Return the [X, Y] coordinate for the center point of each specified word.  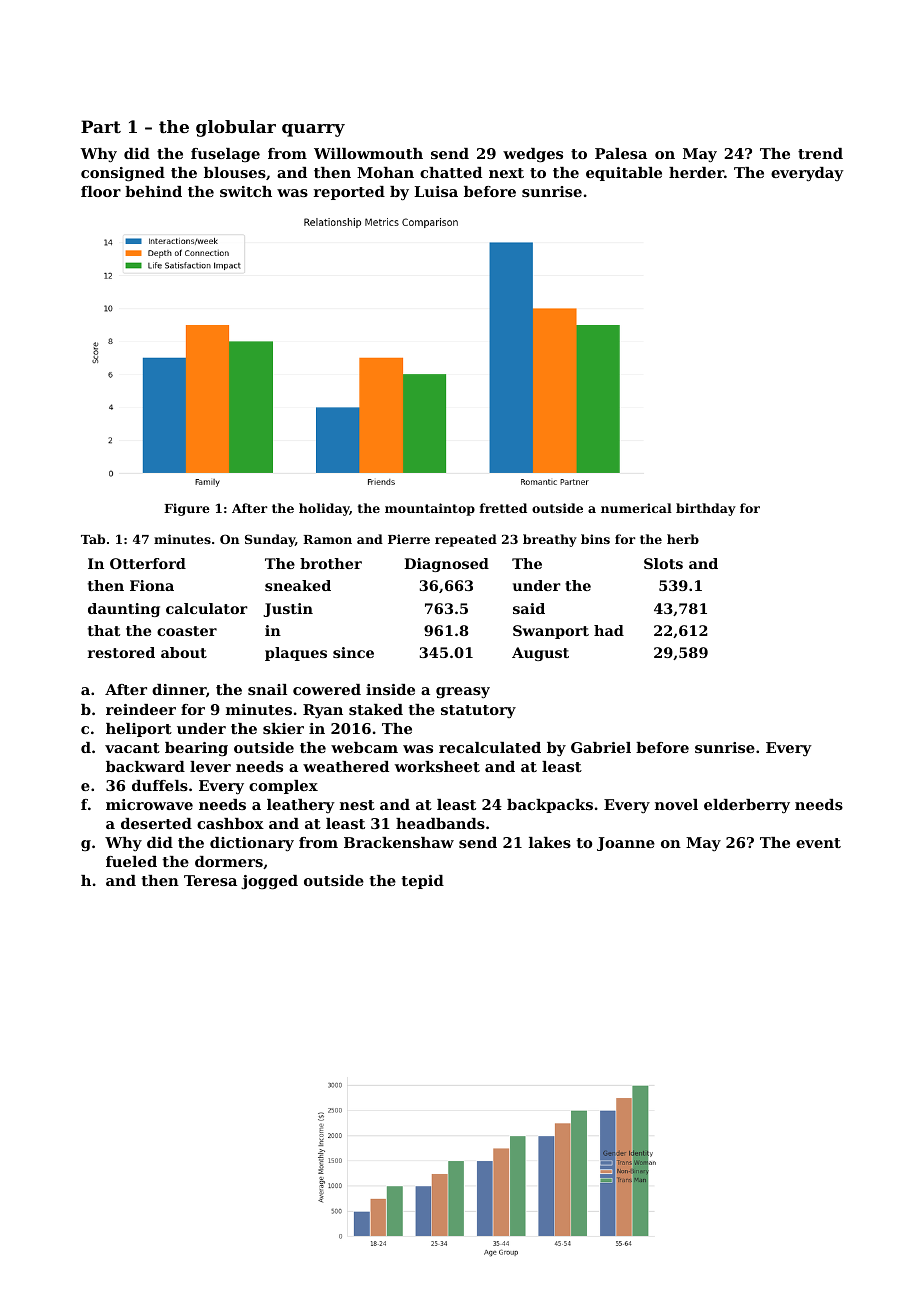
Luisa [436, 191]
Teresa [210, 880]
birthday [706, 509]
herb [683, 539]
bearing [196, 749]
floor [101, 191]
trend [820, 153]
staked [376, 709]
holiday [324, 509]
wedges [533, 155]
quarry [313, 130]
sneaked [298, 585]
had [609, 630]
